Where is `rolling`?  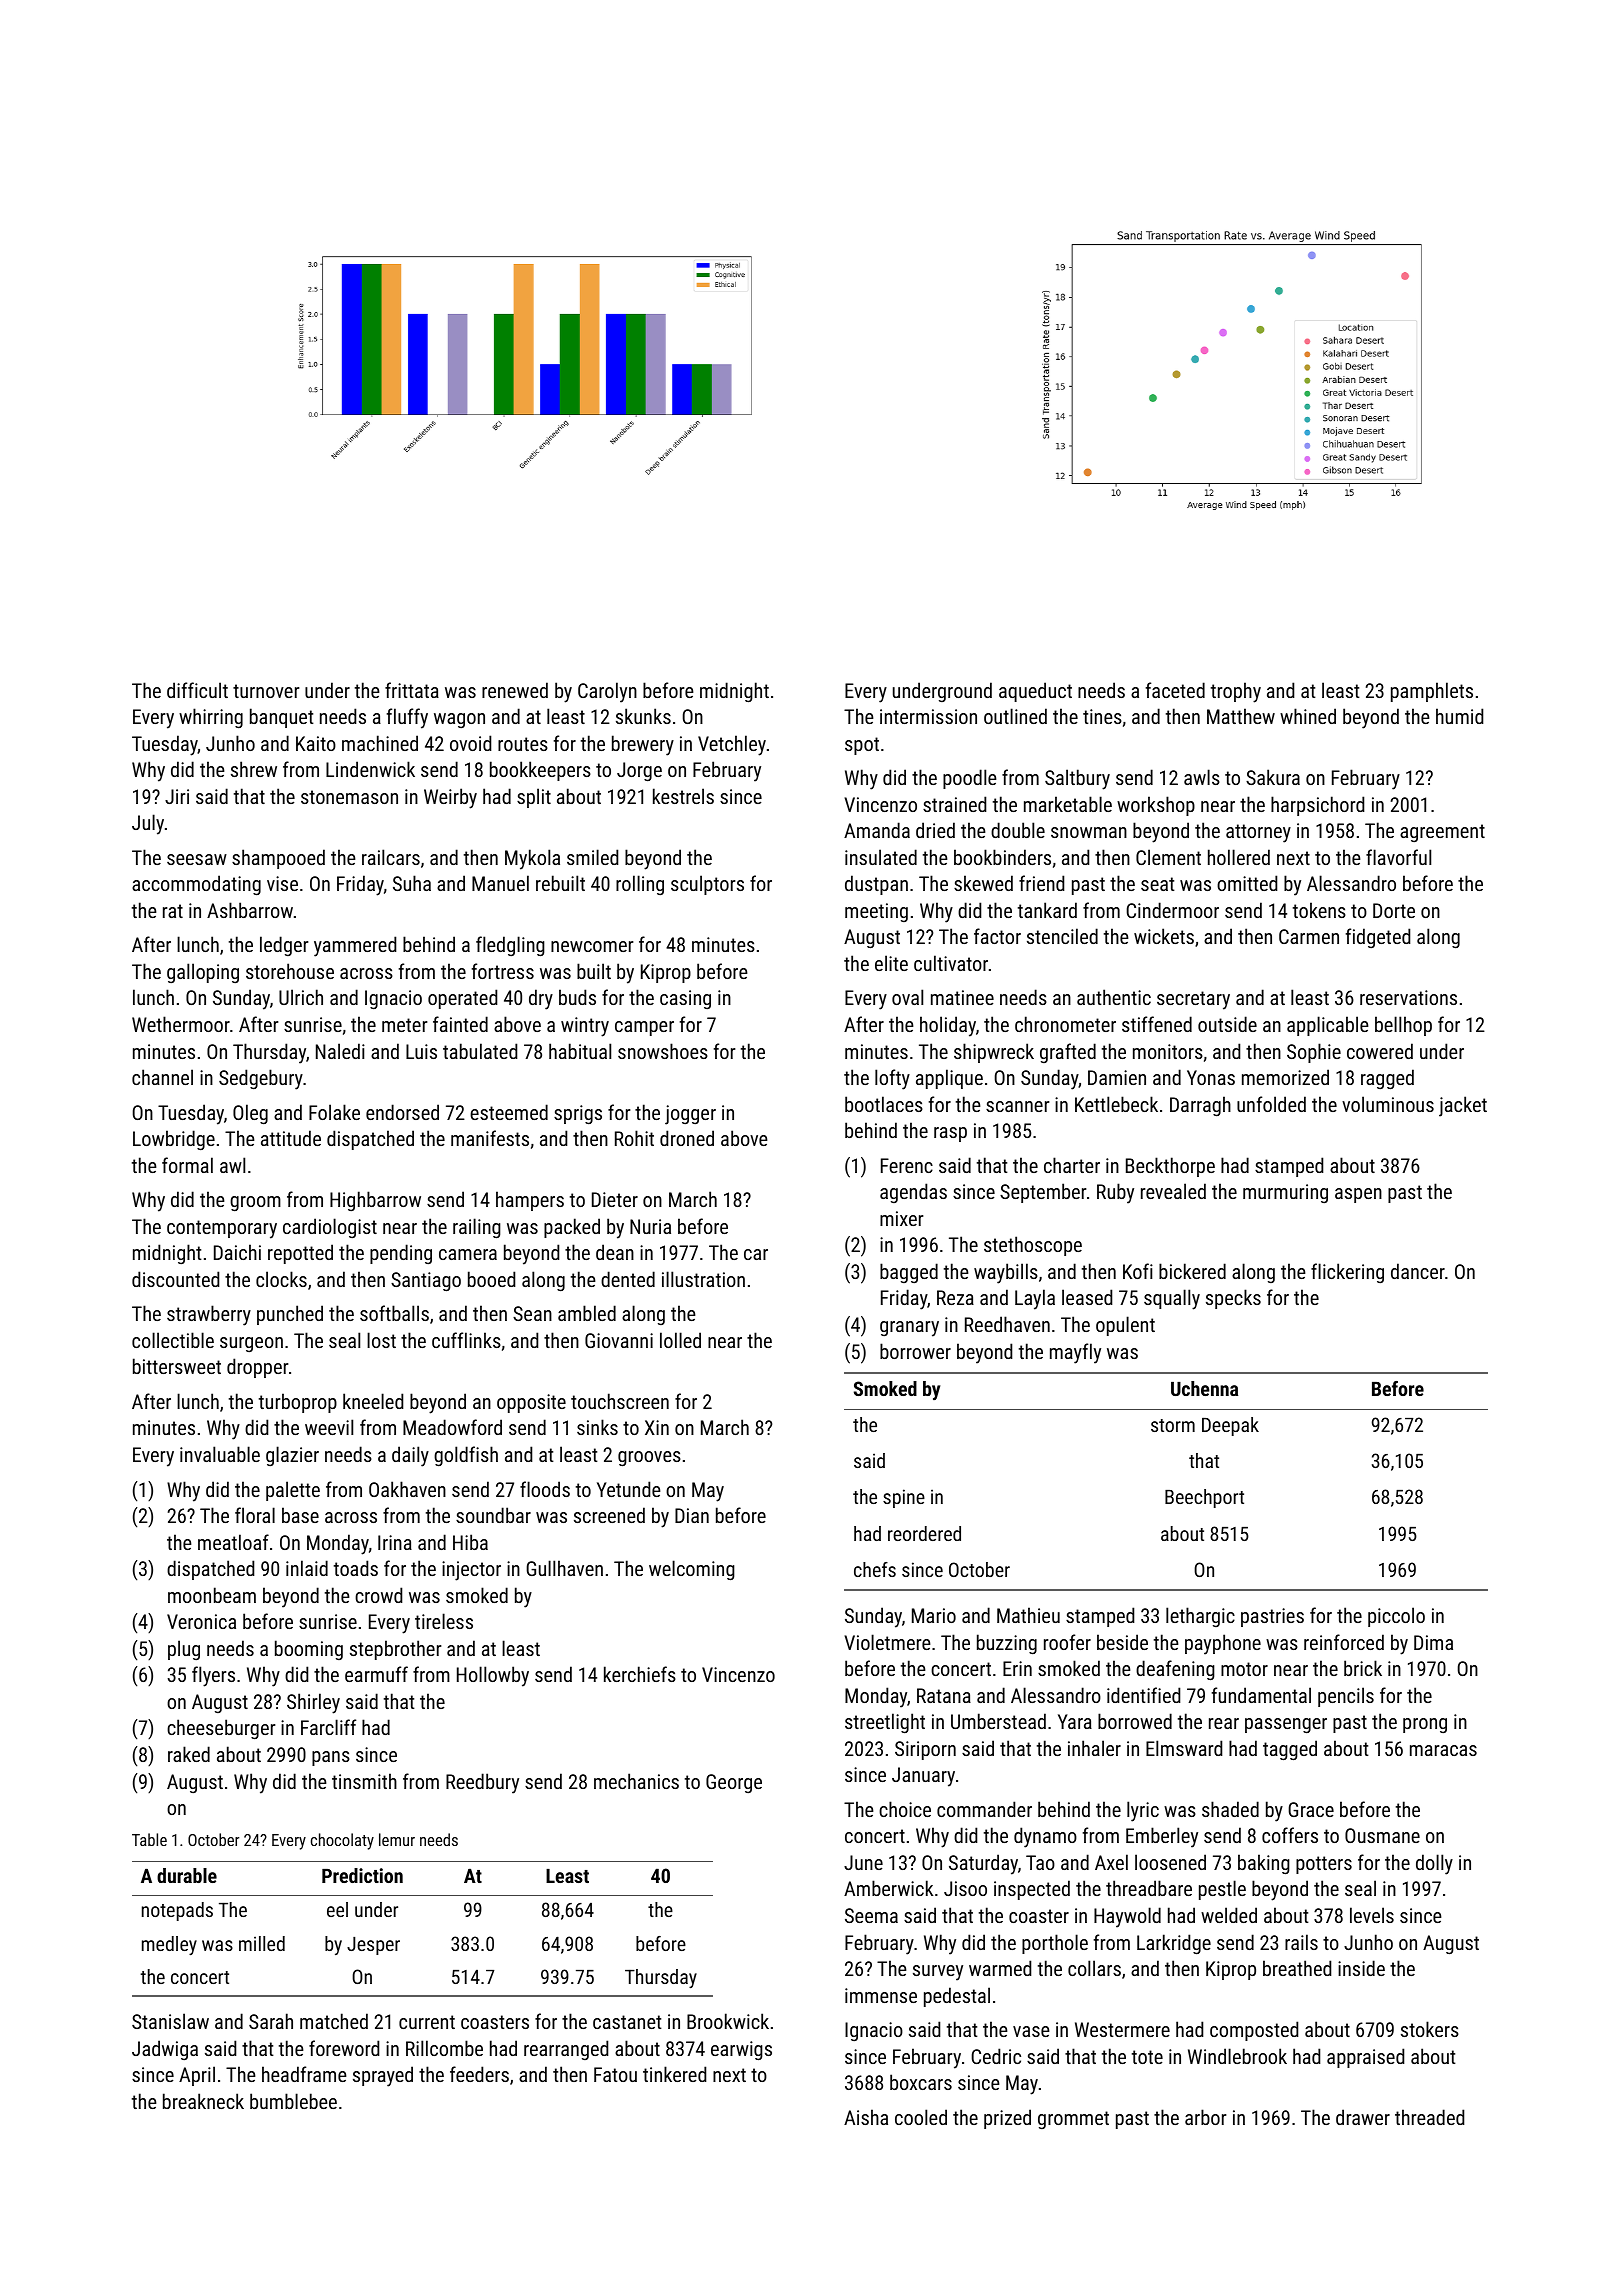
rolling is located at coordinates (640, 885).
